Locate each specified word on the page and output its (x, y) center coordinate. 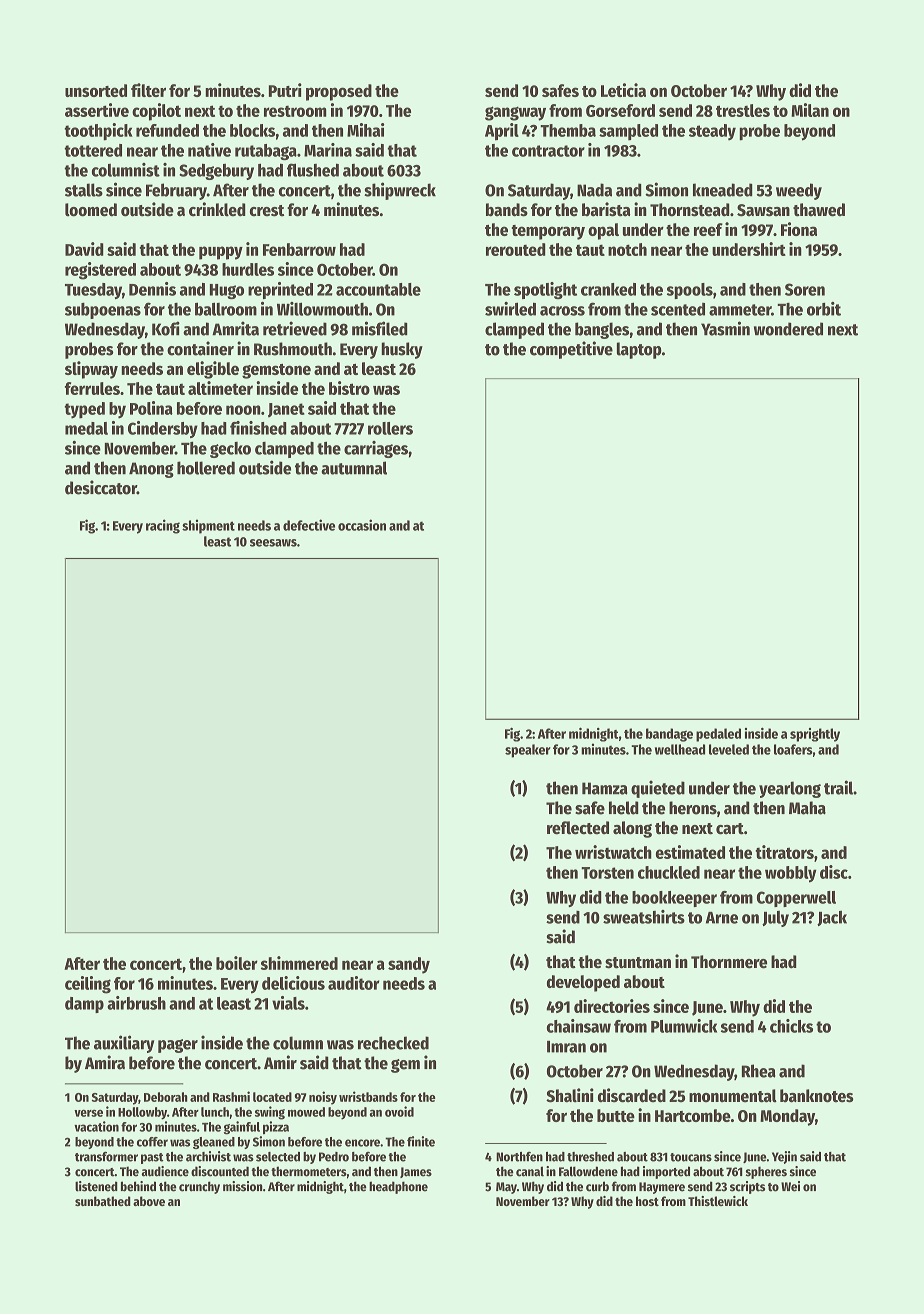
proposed (339, 92)
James (416, 1172)
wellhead (680, 749)
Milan (810, 110)
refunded (167, 130)
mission (243, 1186)
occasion (362, 525)
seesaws (273, 543)
